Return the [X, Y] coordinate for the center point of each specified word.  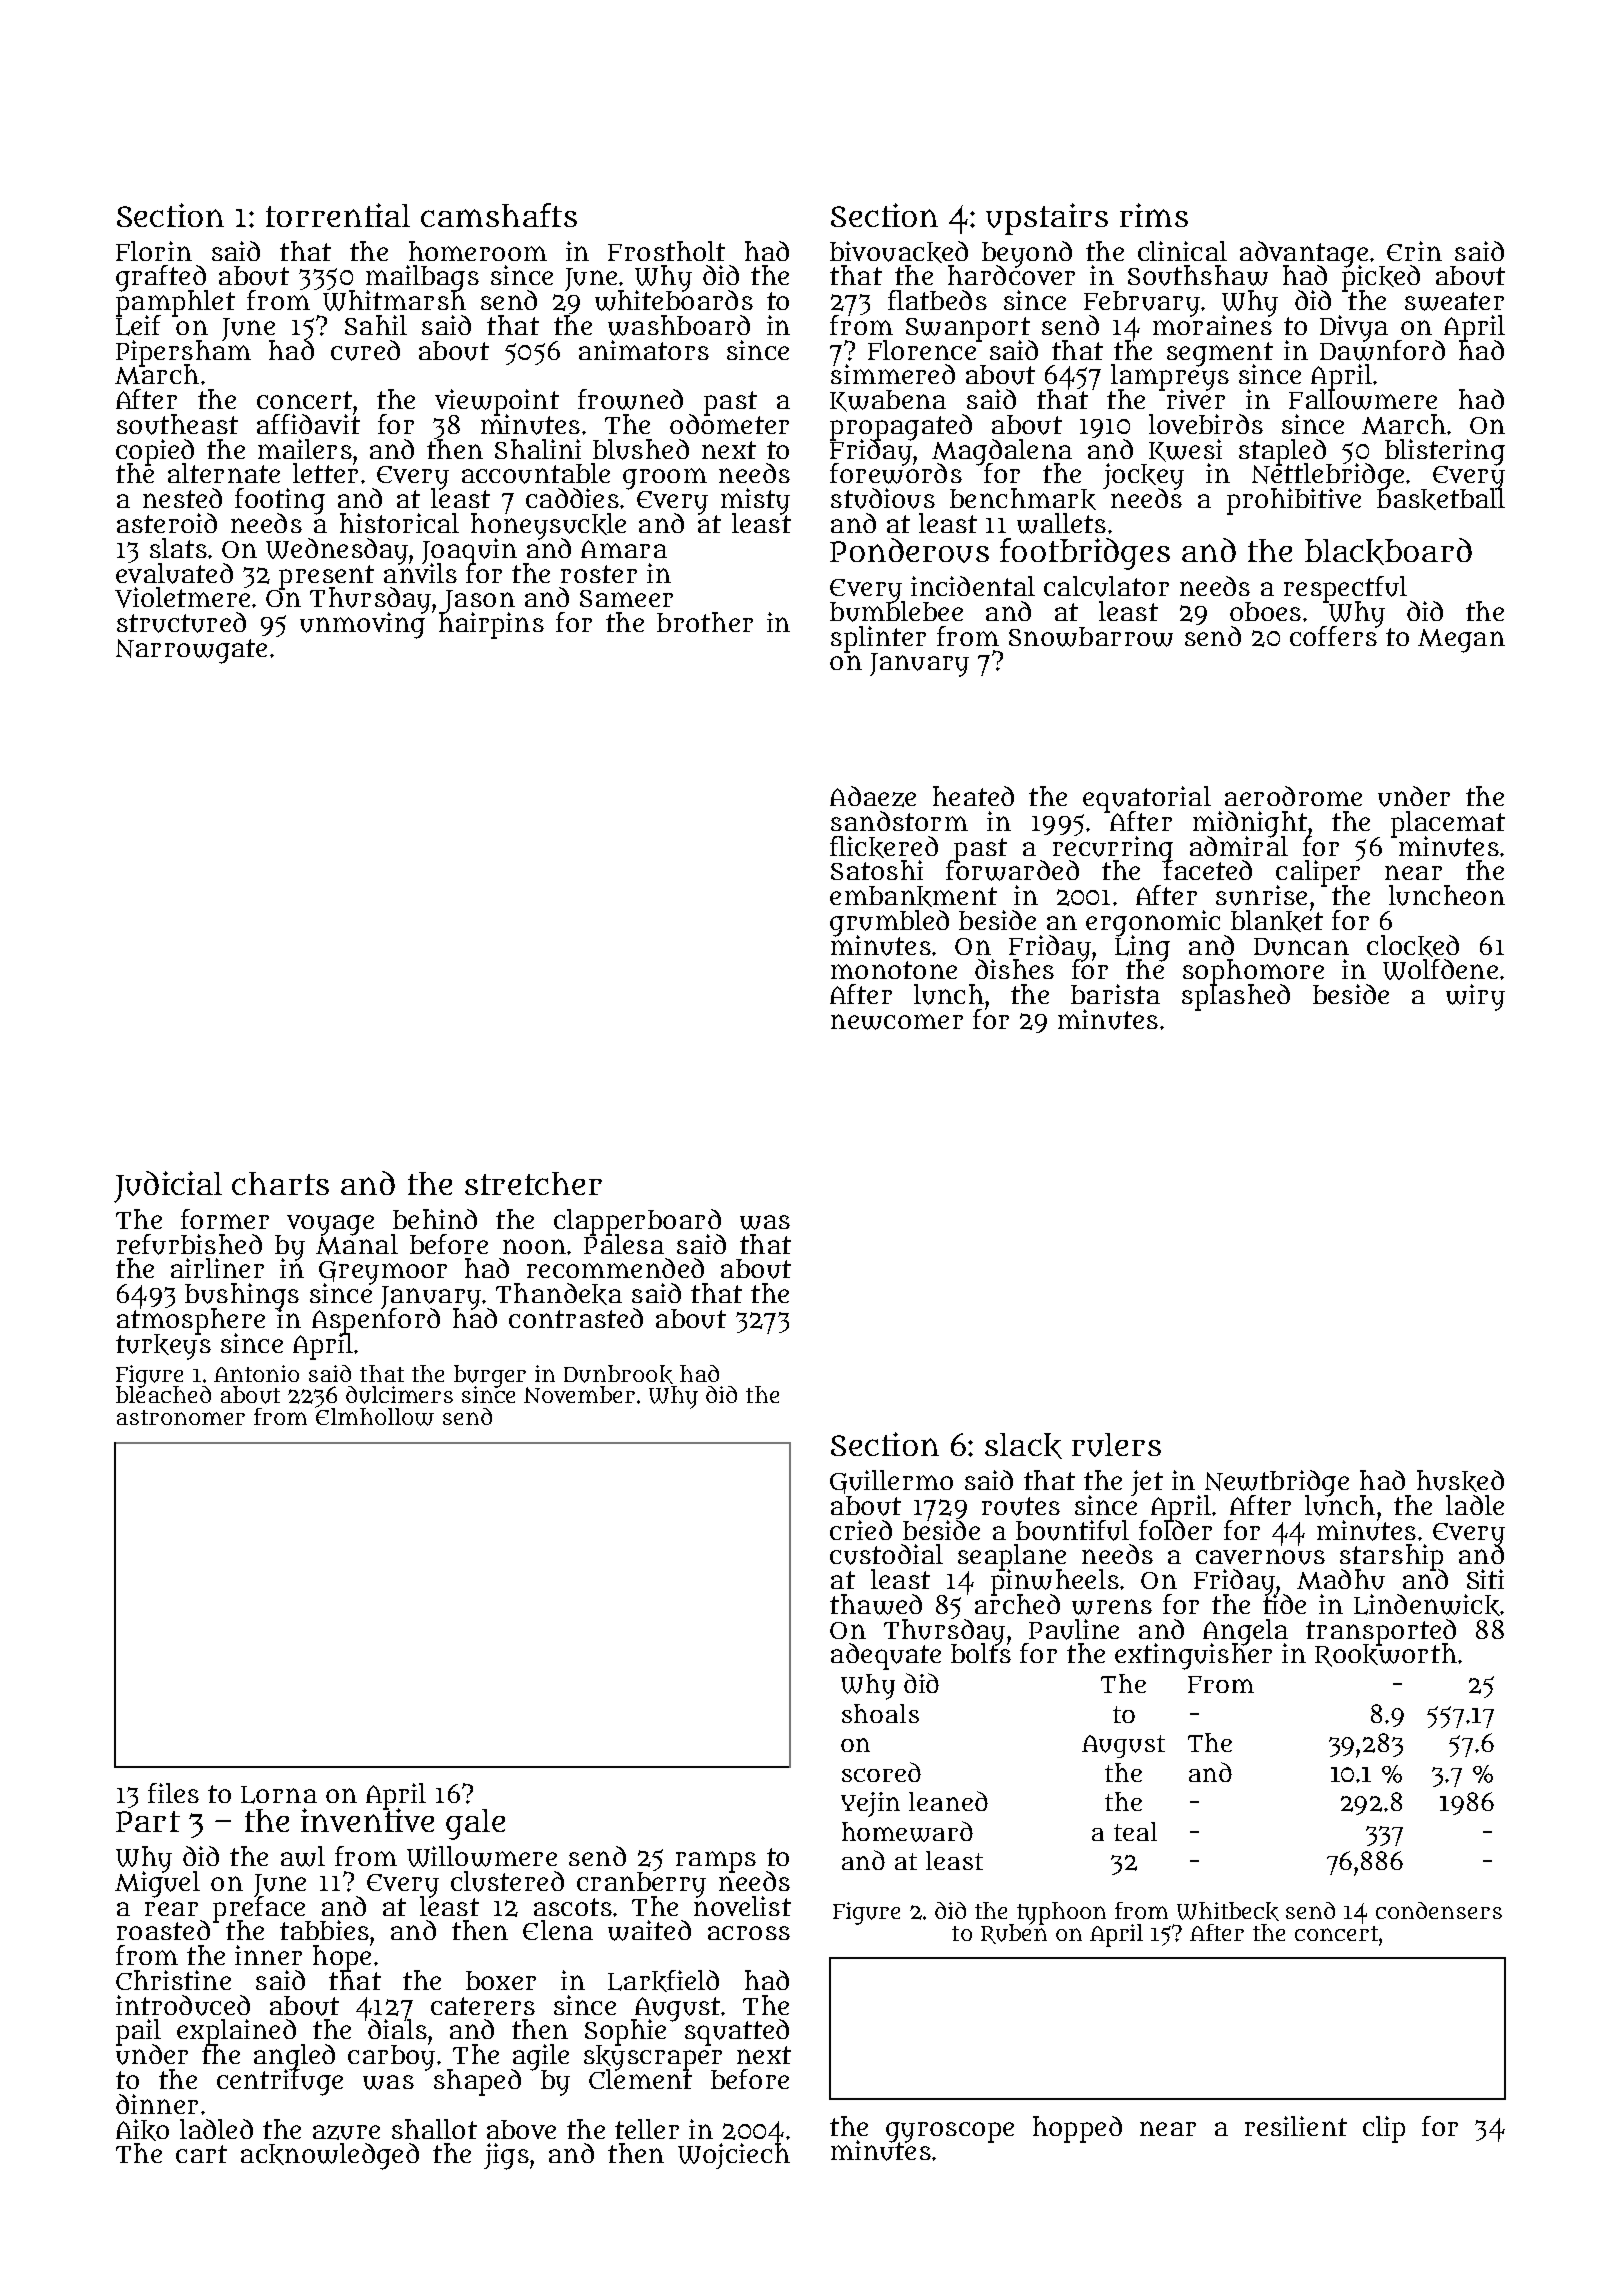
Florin [154, 251]
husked [1460, 1481]
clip [1384, 2129]
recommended [615, 1268]
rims [1154, 215]
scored [881, 1772]
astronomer [181, 1417]
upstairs [1047, 219]
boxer [501, 1980]
